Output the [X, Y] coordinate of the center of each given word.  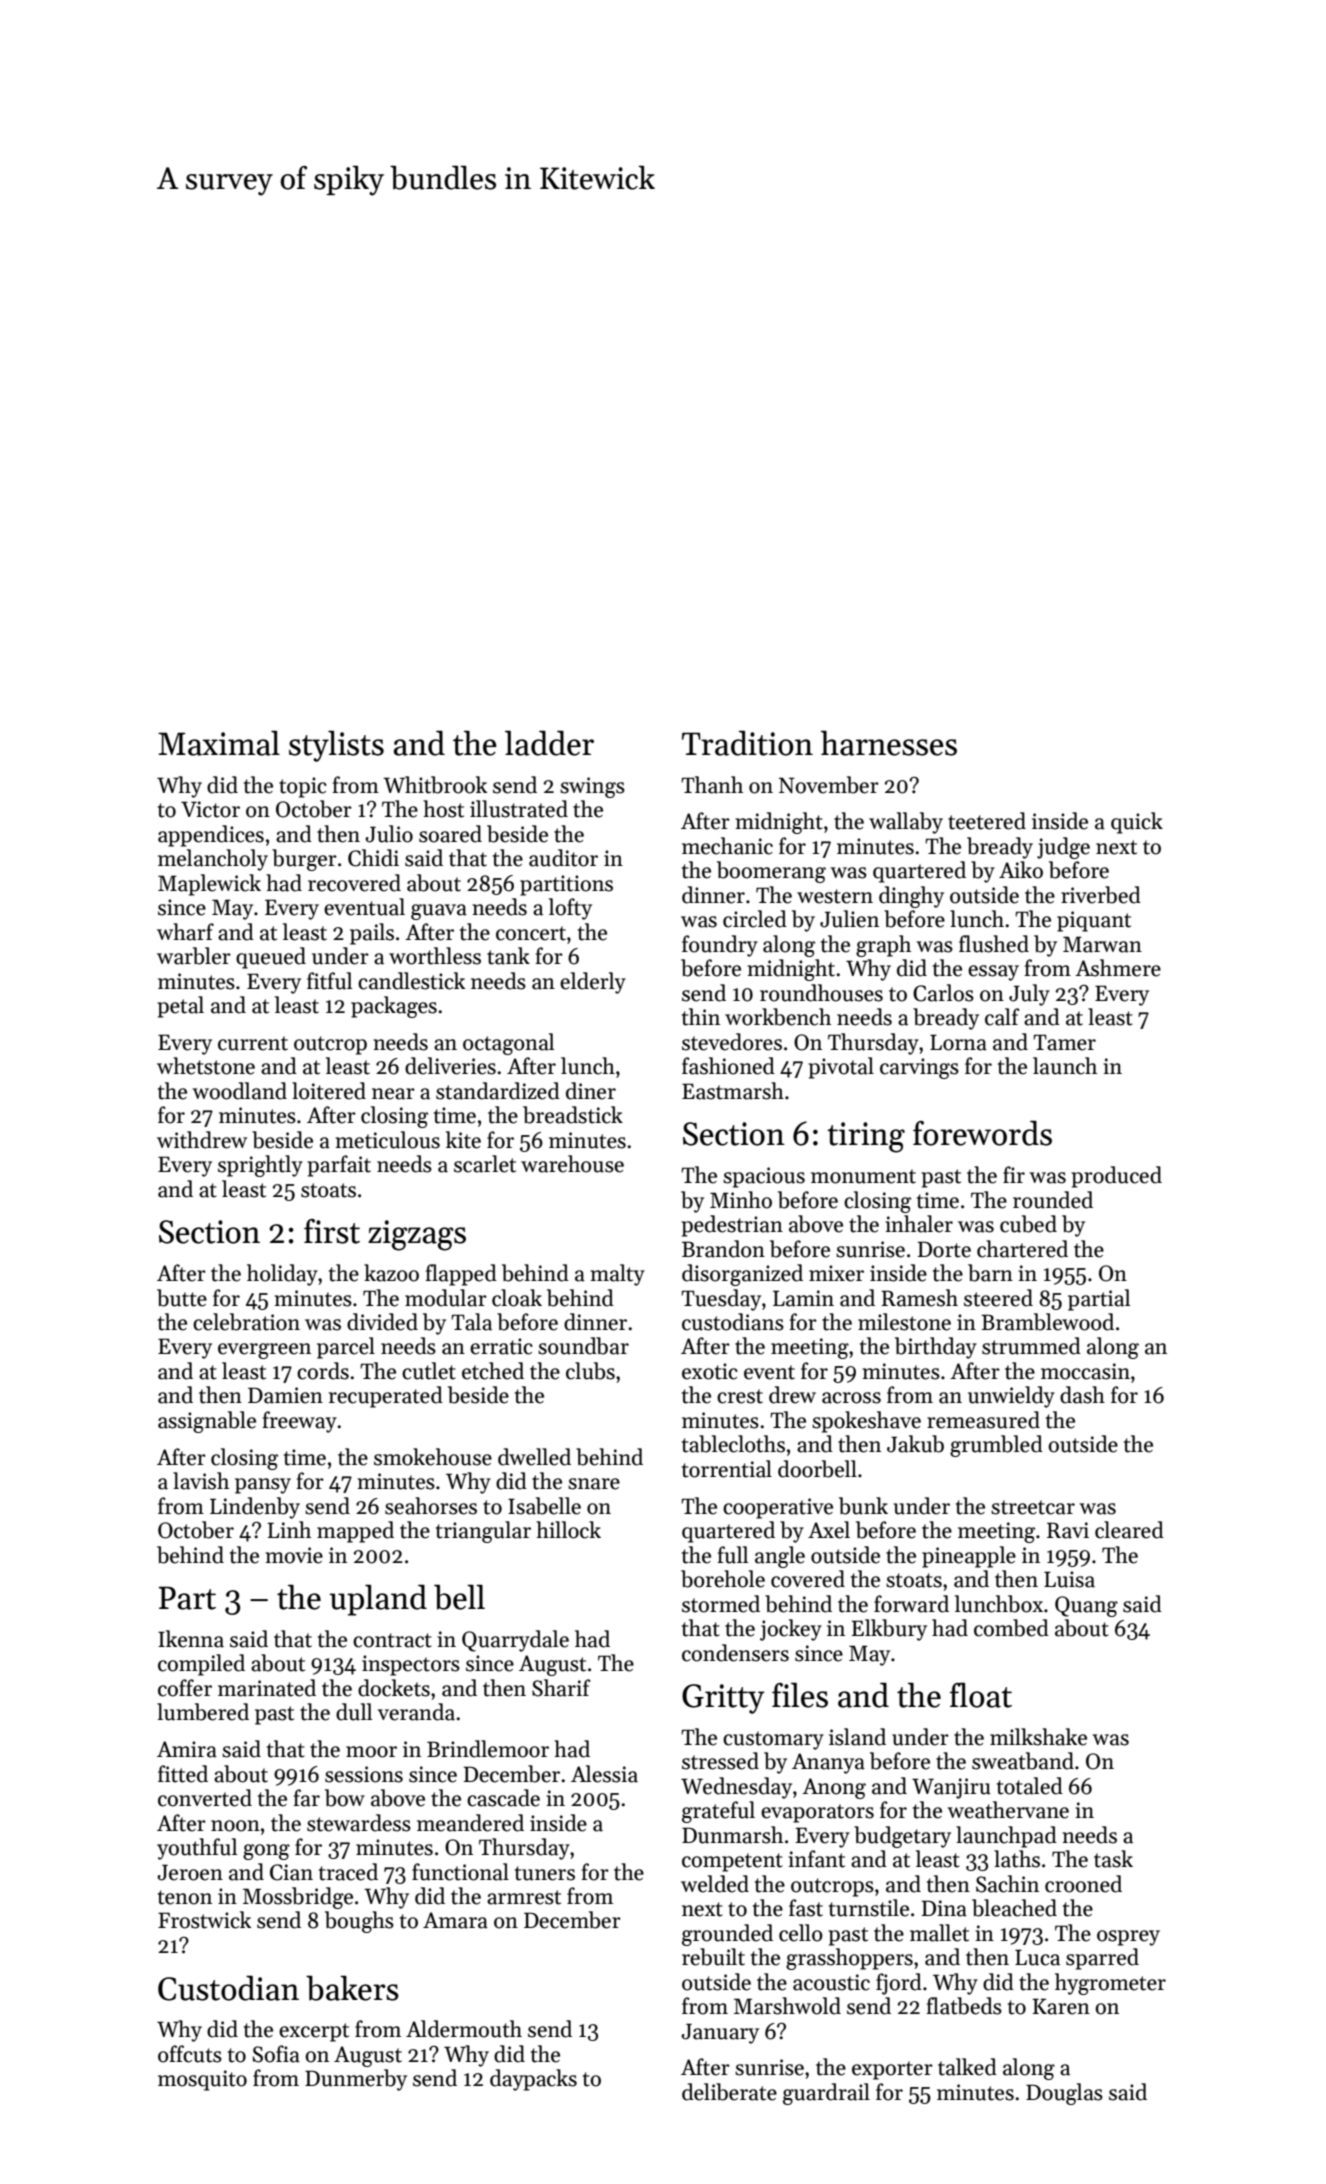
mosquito [202, 2080]
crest [740, 1396]
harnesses [889, 743]
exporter [892, 2070]
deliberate [729, 2092]
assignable [207, 1422]
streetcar [1033, 1507]
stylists [336, 746]
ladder [549, 743]
